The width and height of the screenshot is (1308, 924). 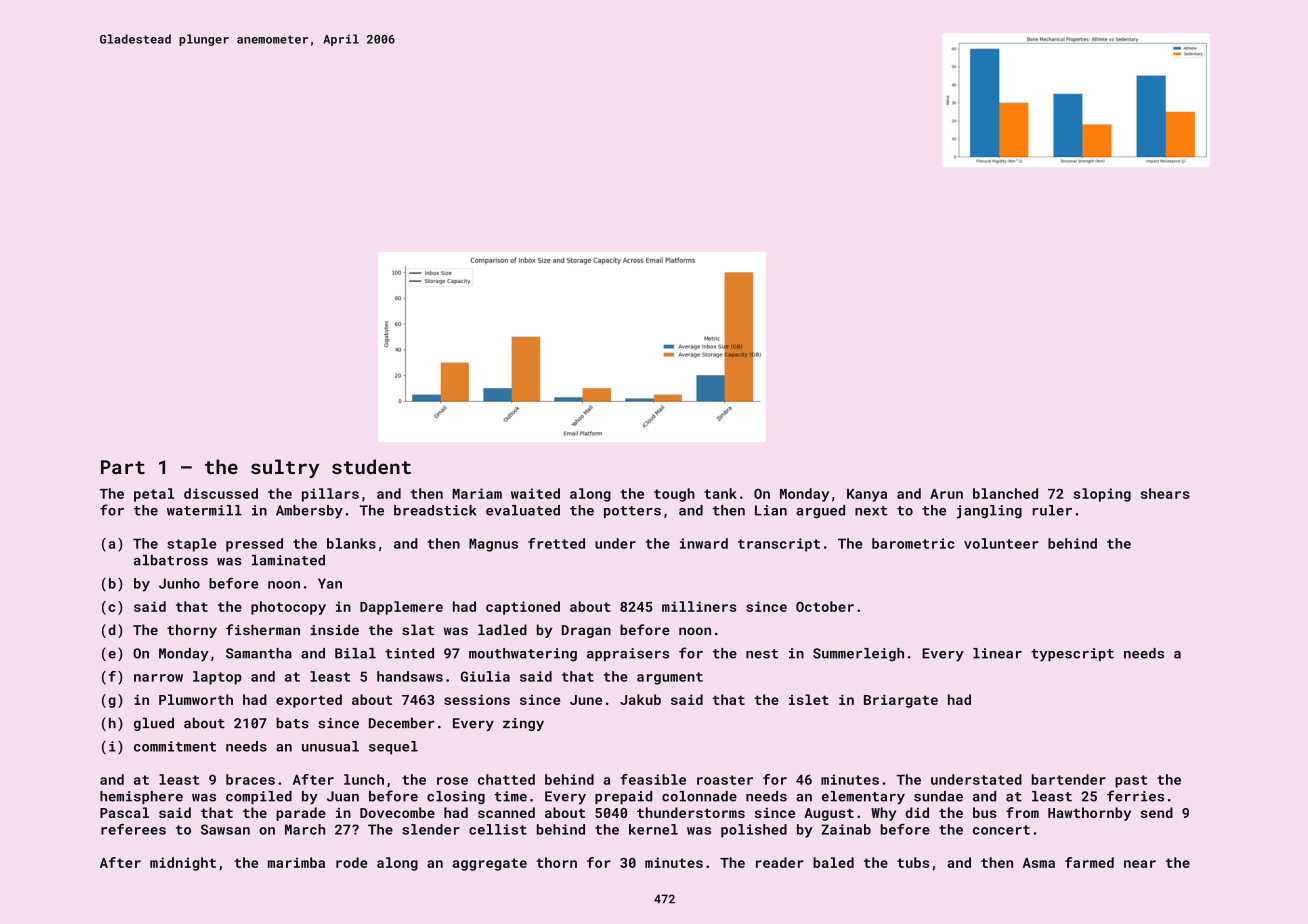 What do you see at coordinates (489, 864) in the screenshot?
I see `aggregate` at bounding box center [489, 864].
